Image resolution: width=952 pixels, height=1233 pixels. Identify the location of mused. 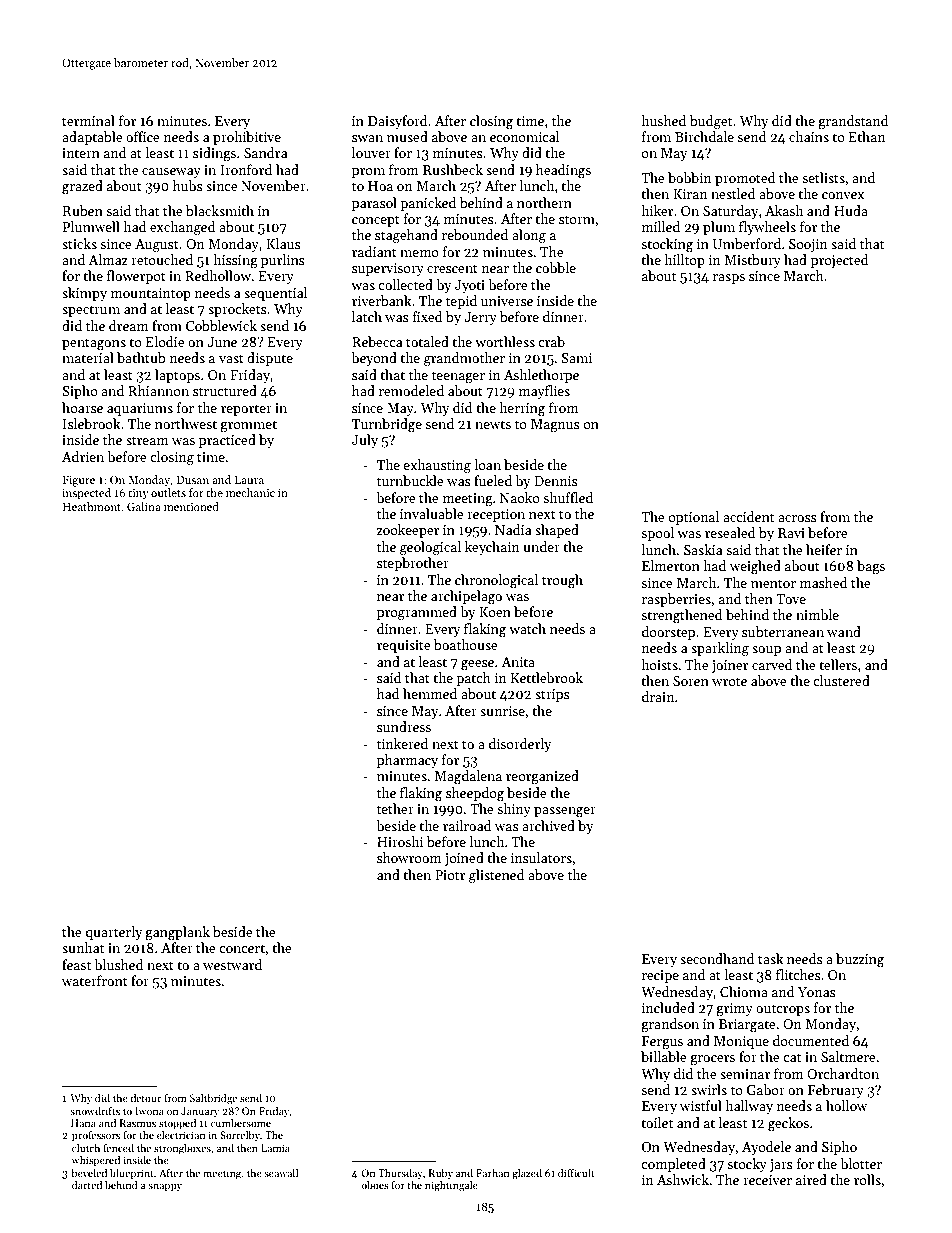
(407, 136).
